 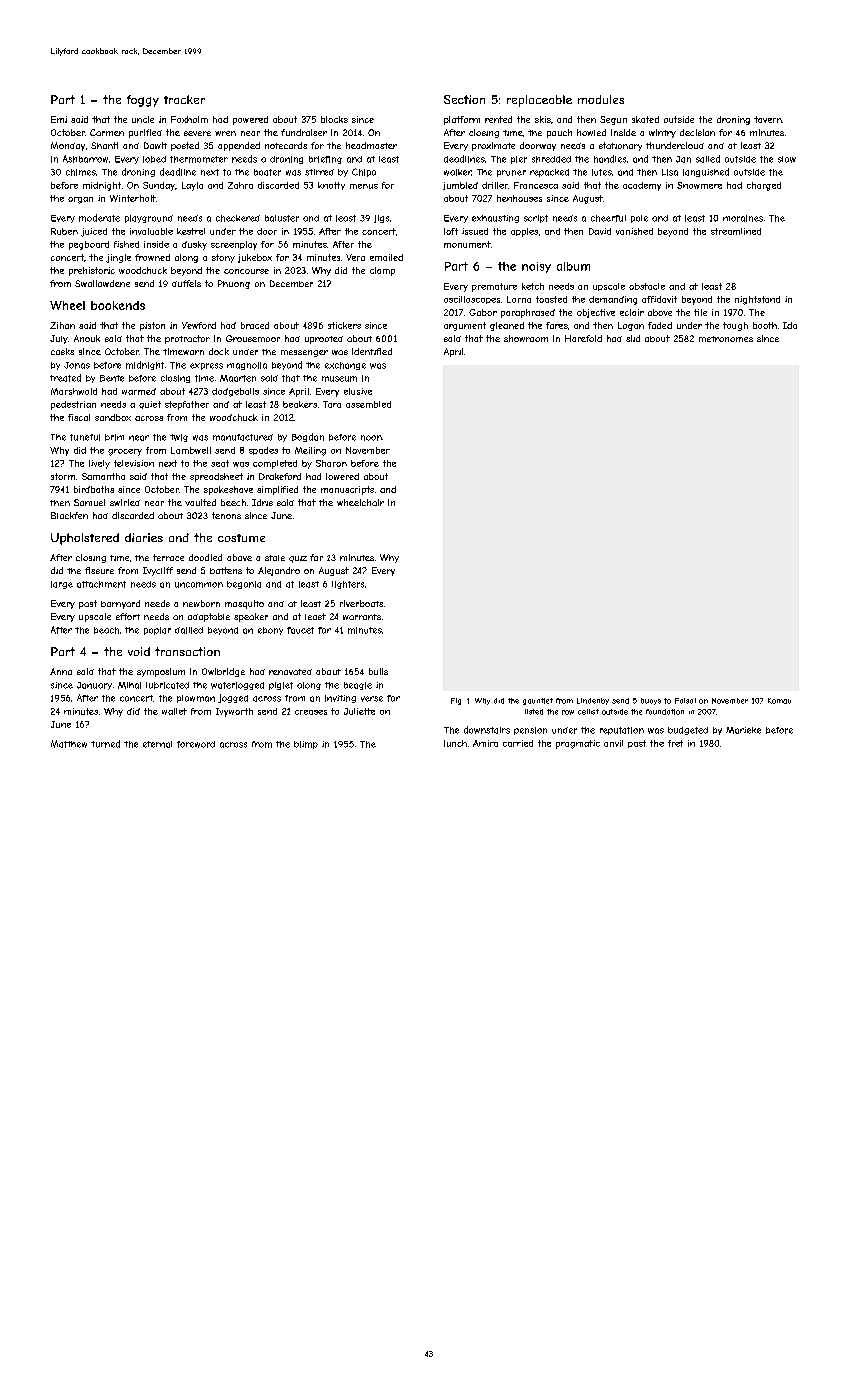 I want to click on rented, so click(x=498, y=119).
